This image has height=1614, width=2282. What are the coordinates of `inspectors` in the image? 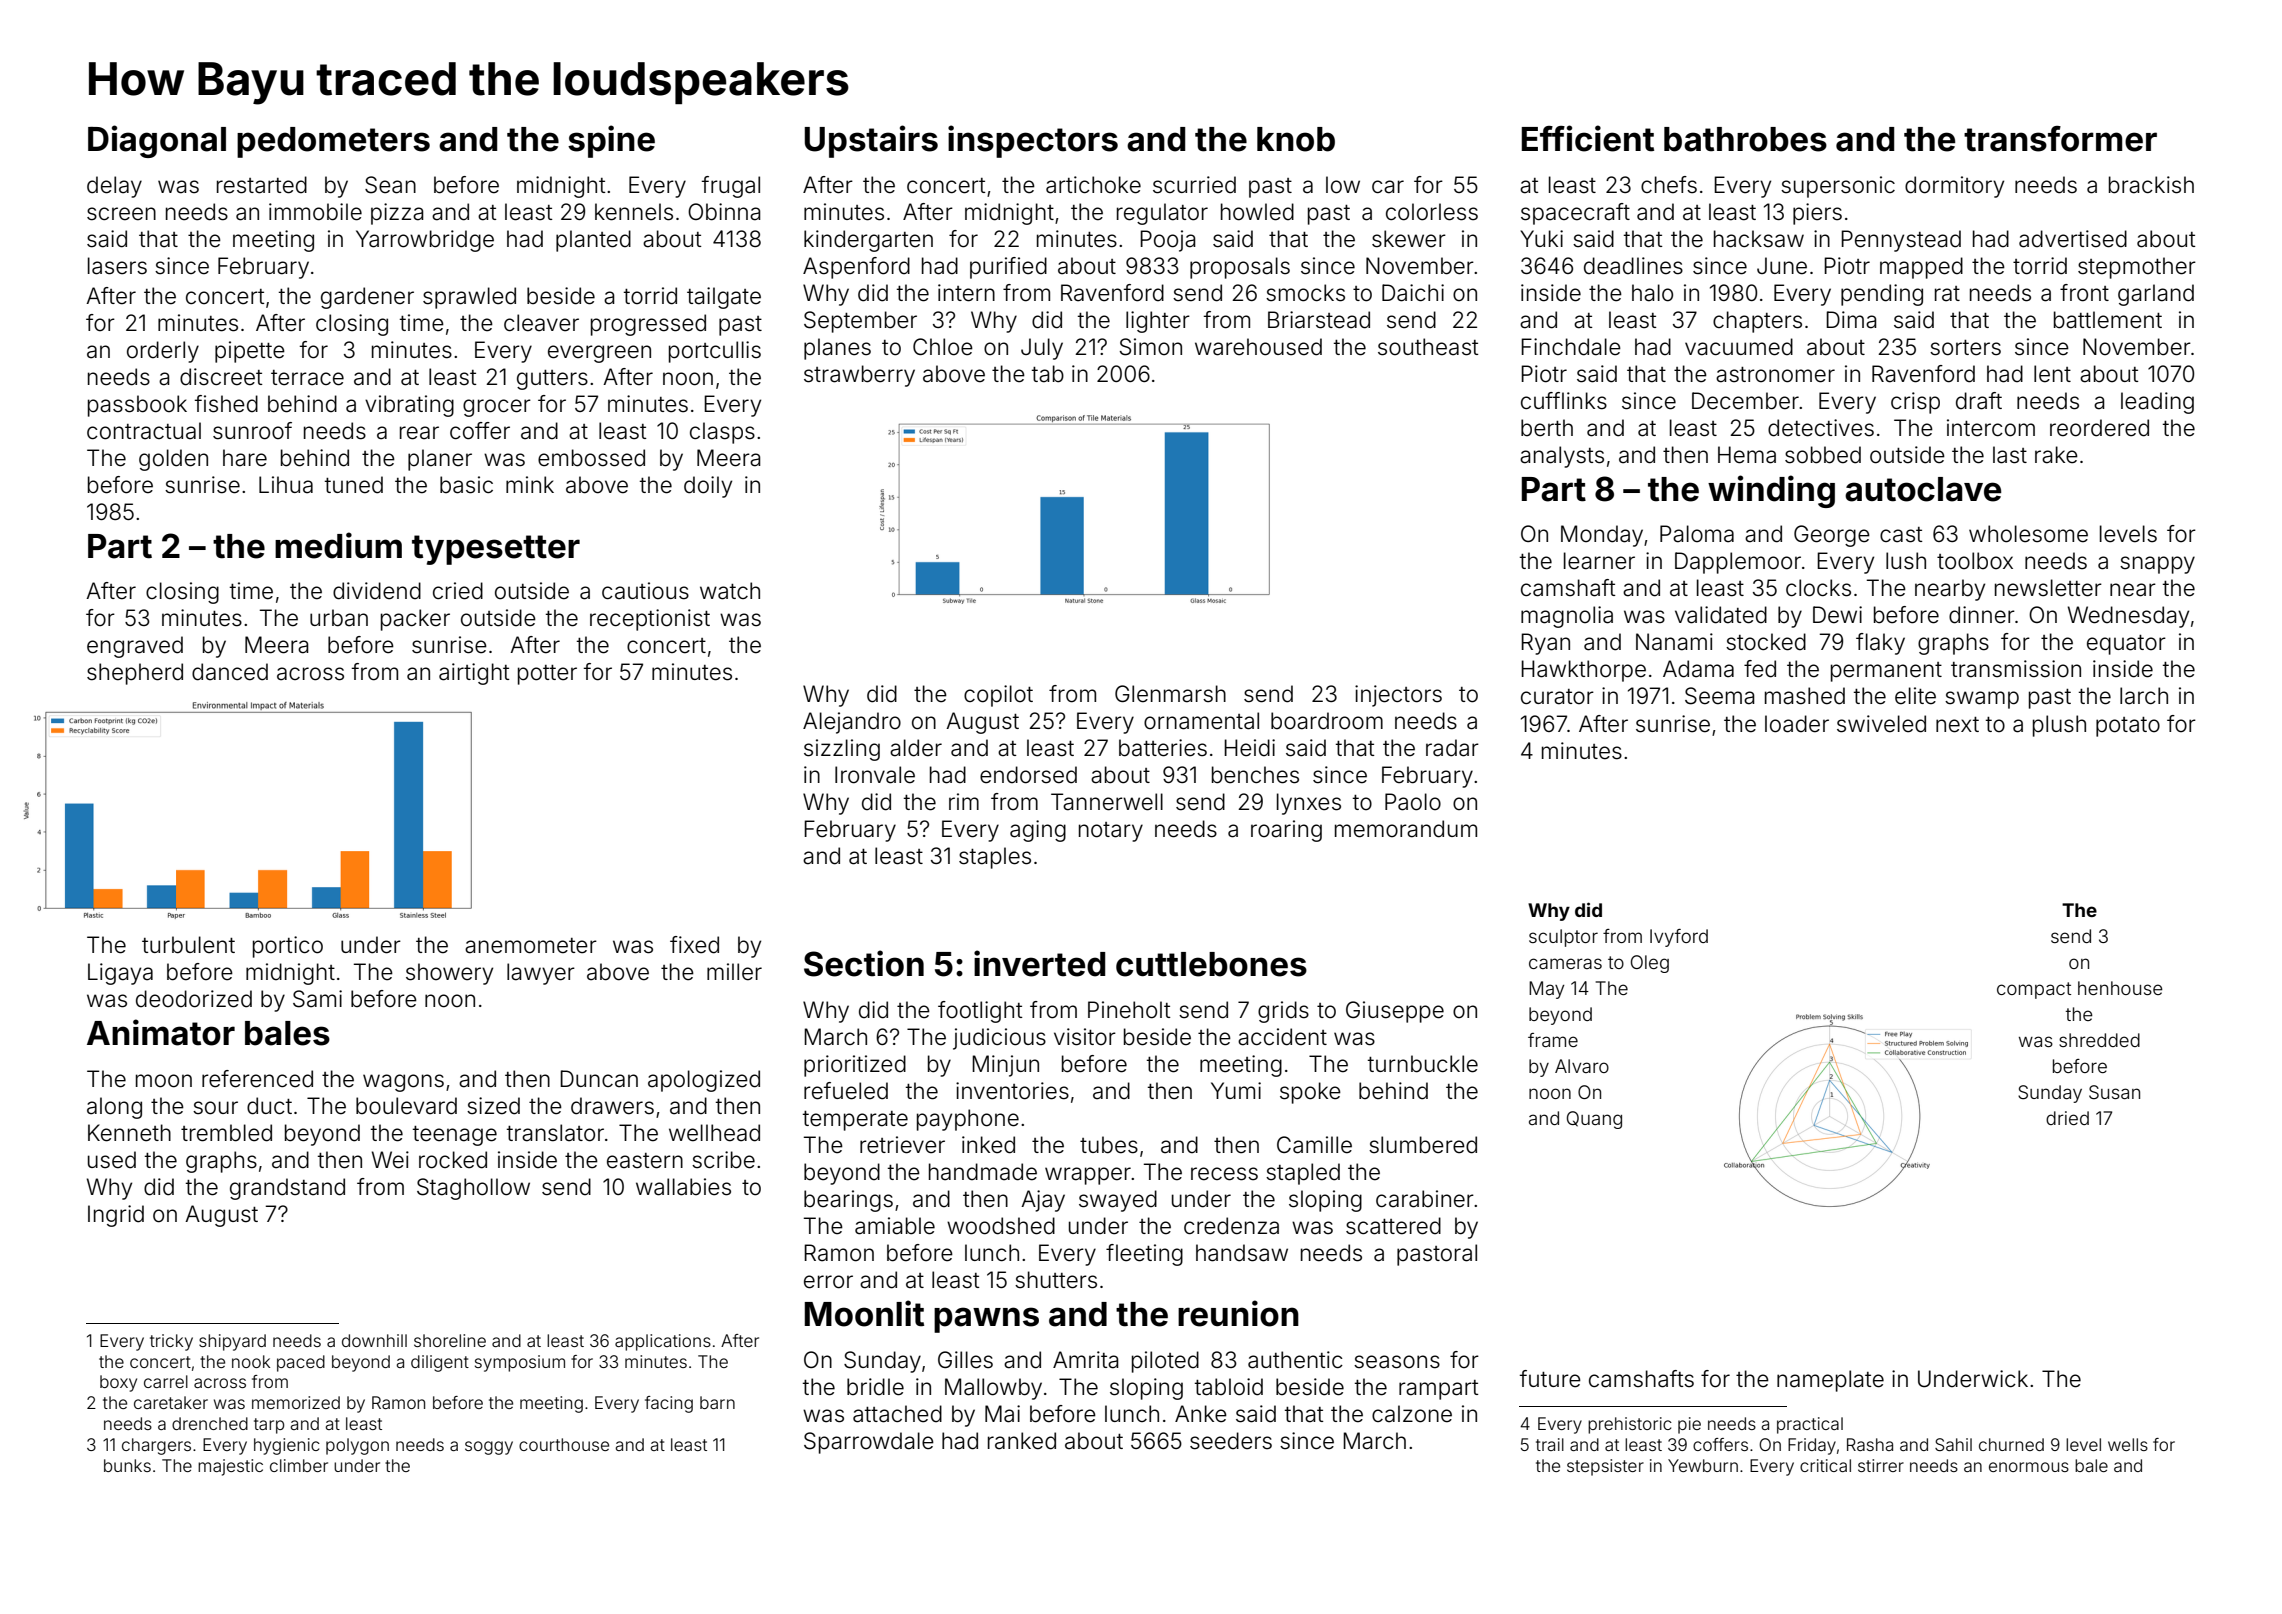 It's located at (1033, 141).
